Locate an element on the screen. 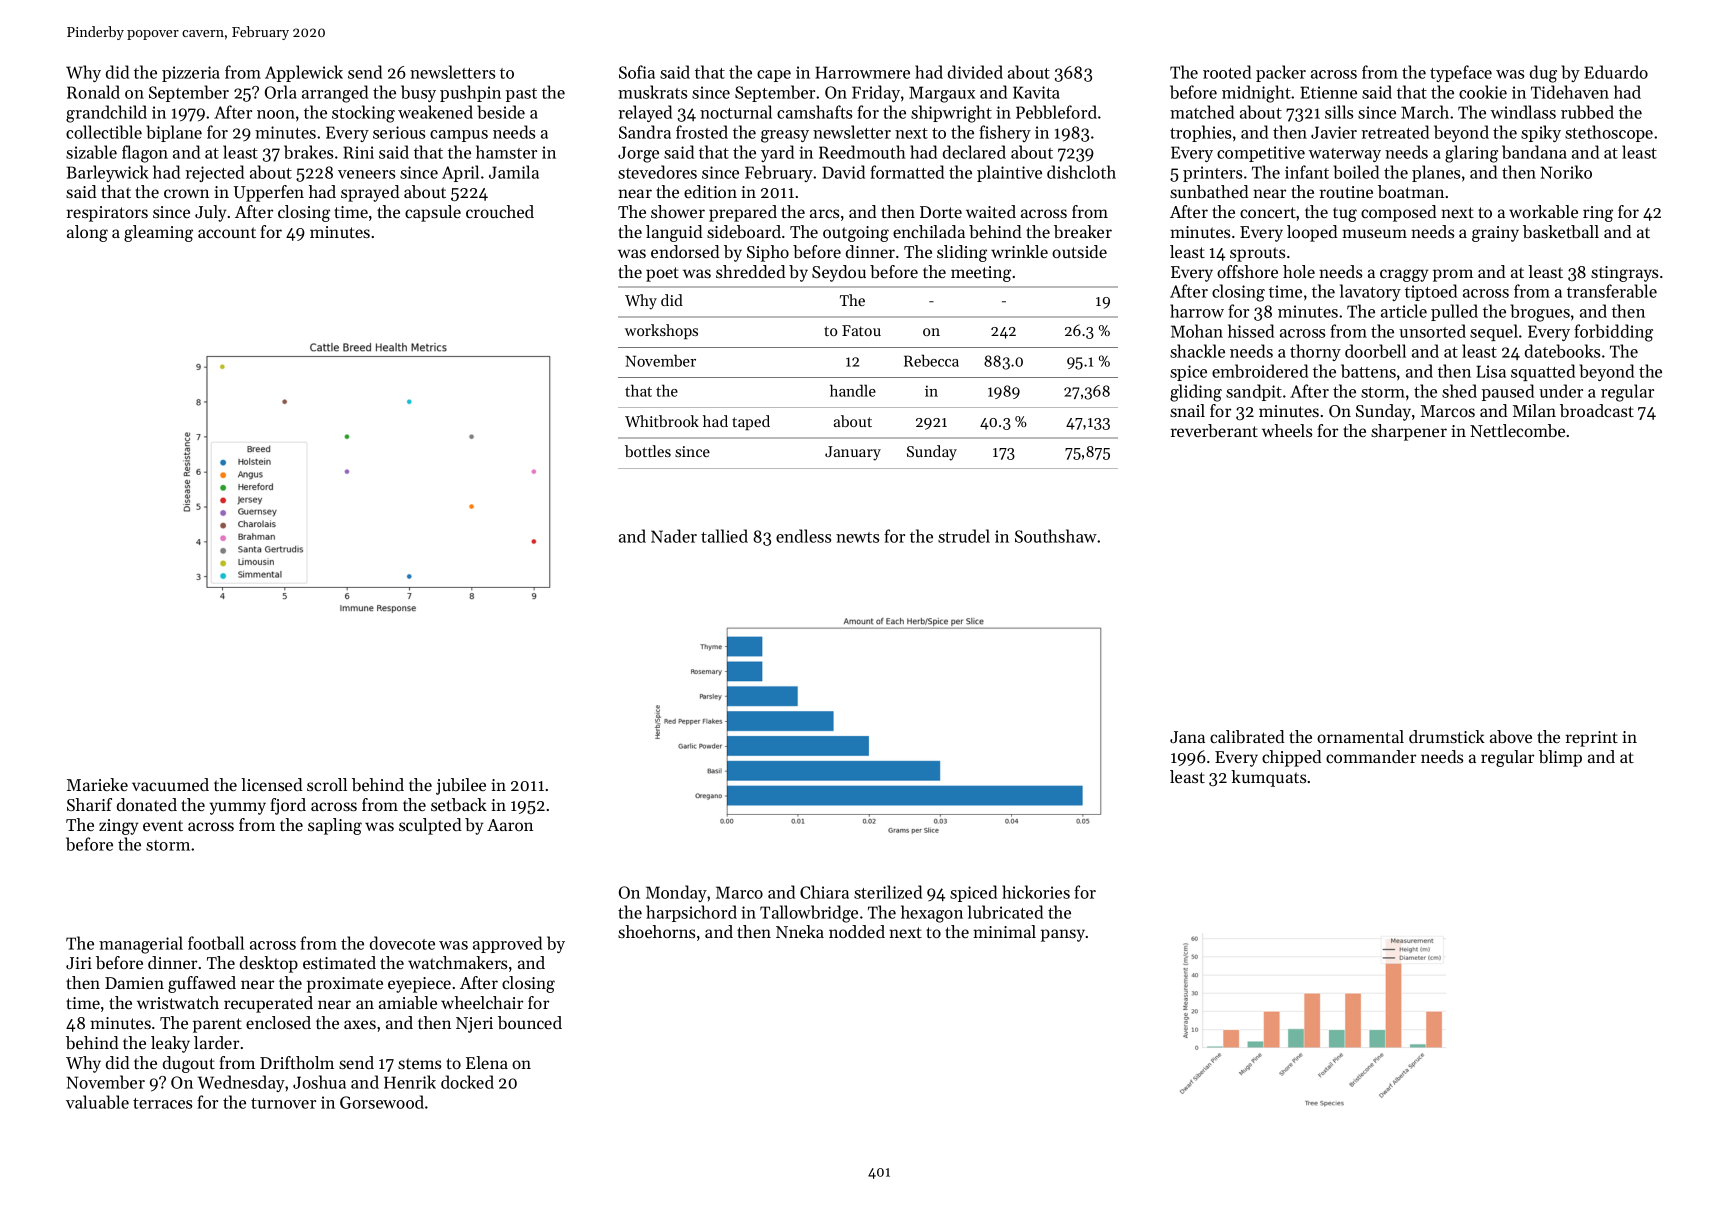 The height and width of the screenshot is (1228, 1736). Nader is located at coordinates (674, 536).
